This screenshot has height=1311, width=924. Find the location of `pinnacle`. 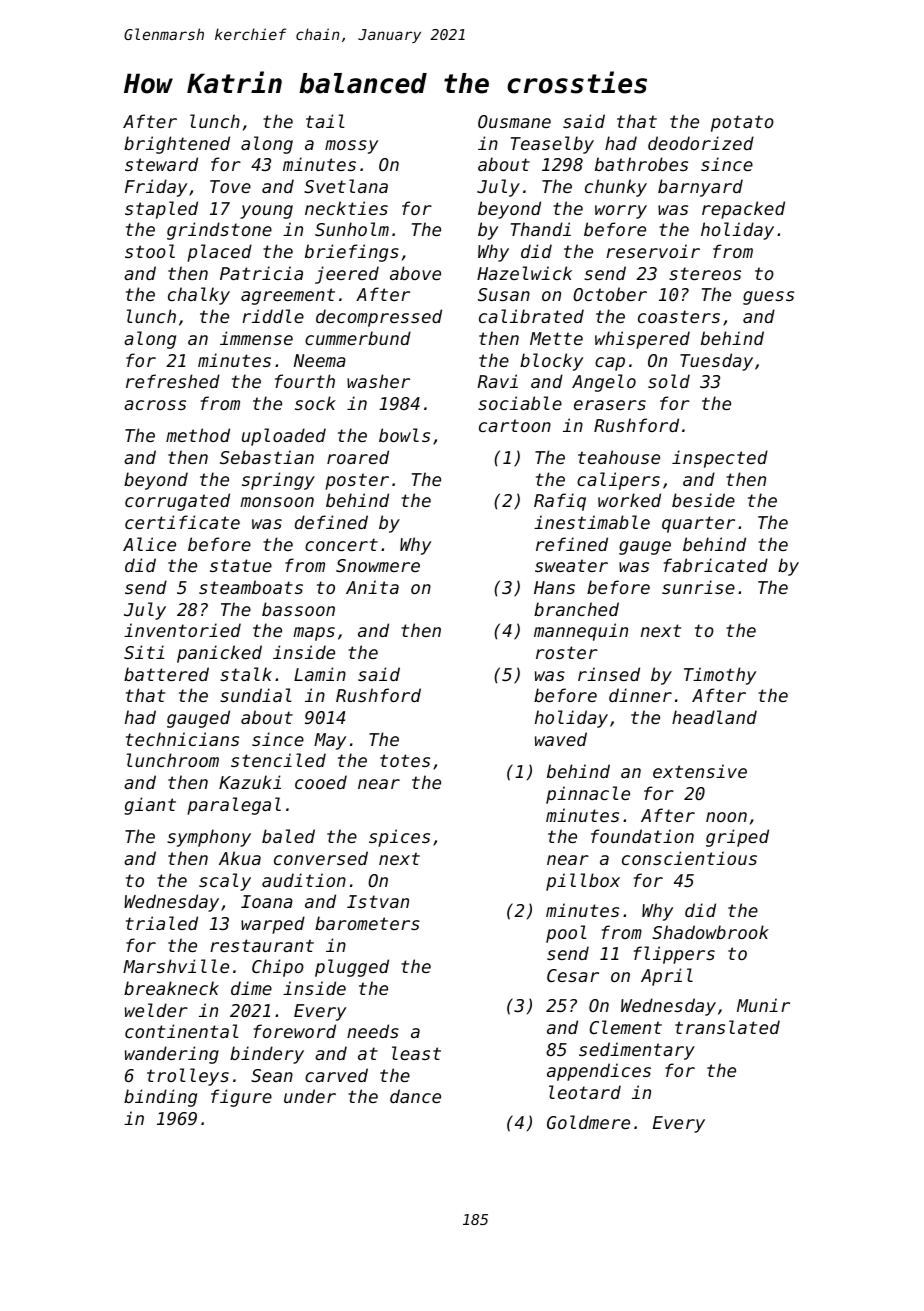

pinnacle is located at coordinates (588, 795).
